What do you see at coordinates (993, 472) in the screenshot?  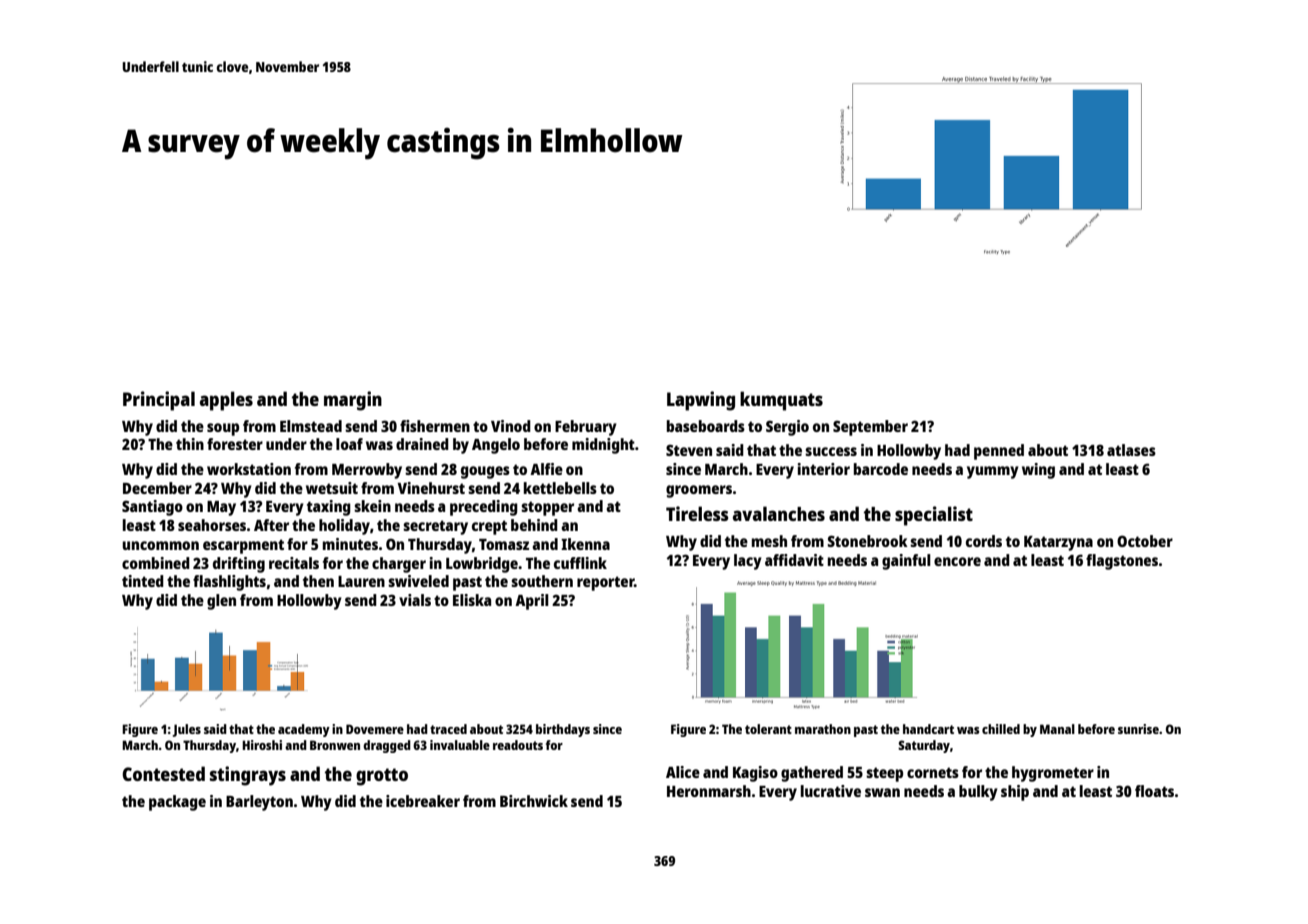 I see `yummy` at bounding box center [993, 472].
